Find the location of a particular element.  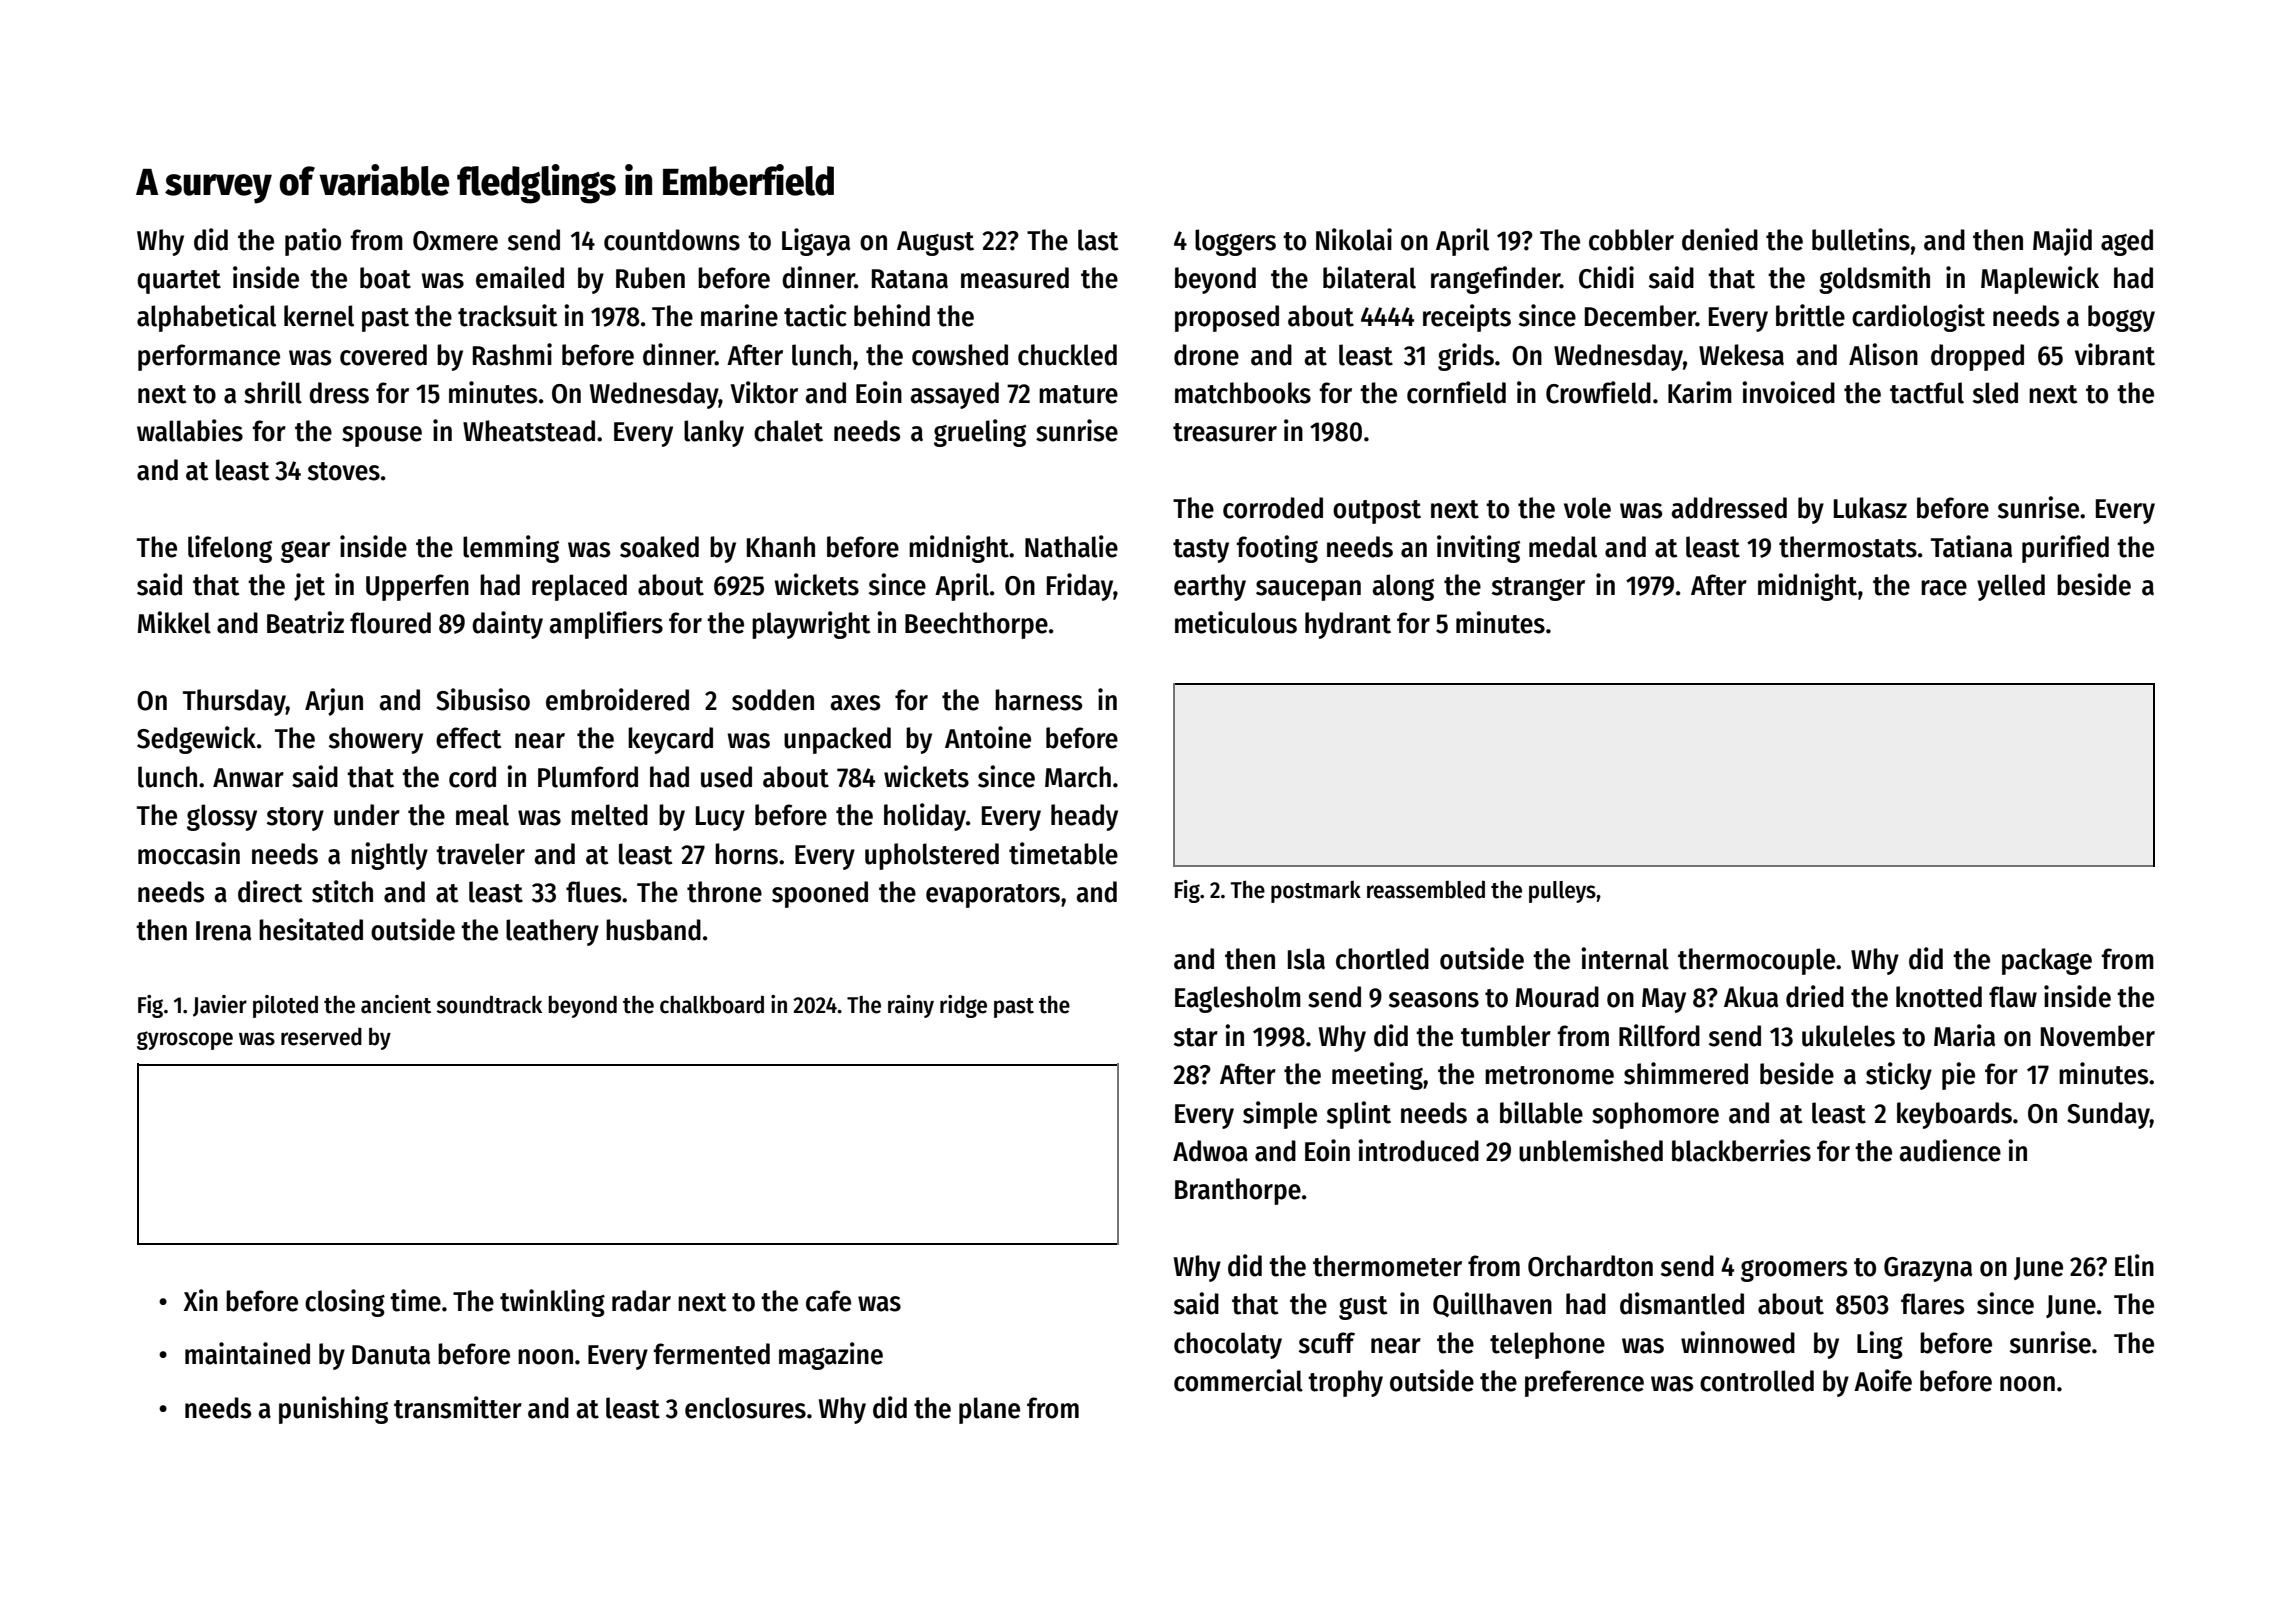

Rashmi is located at coordinates (512, 354).
